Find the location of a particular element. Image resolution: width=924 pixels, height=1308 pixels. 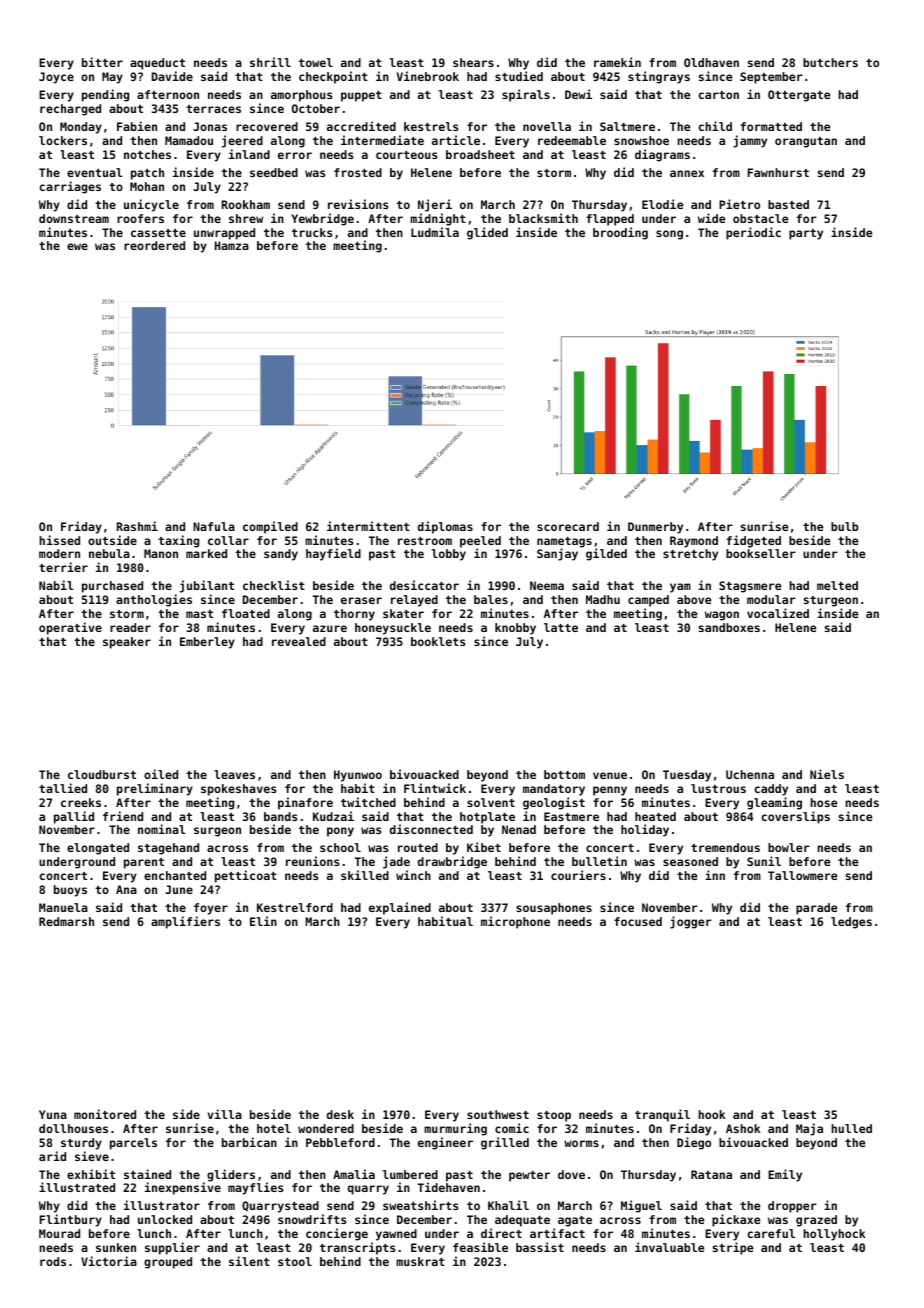

lockers is located at coordinates (63, 140).
